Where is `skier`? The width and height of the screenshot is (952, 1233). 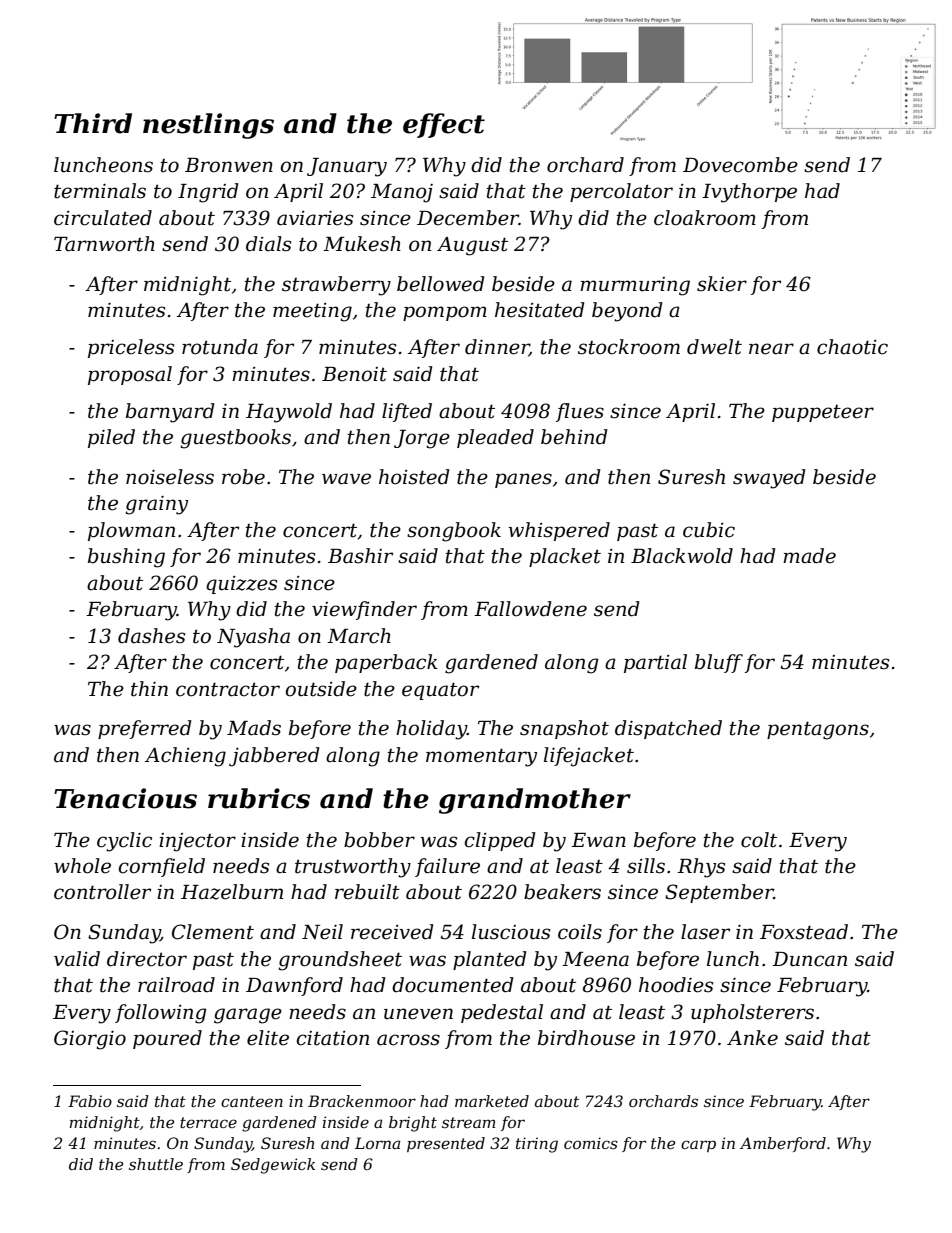 skier is located at coordinates (722, 284).
